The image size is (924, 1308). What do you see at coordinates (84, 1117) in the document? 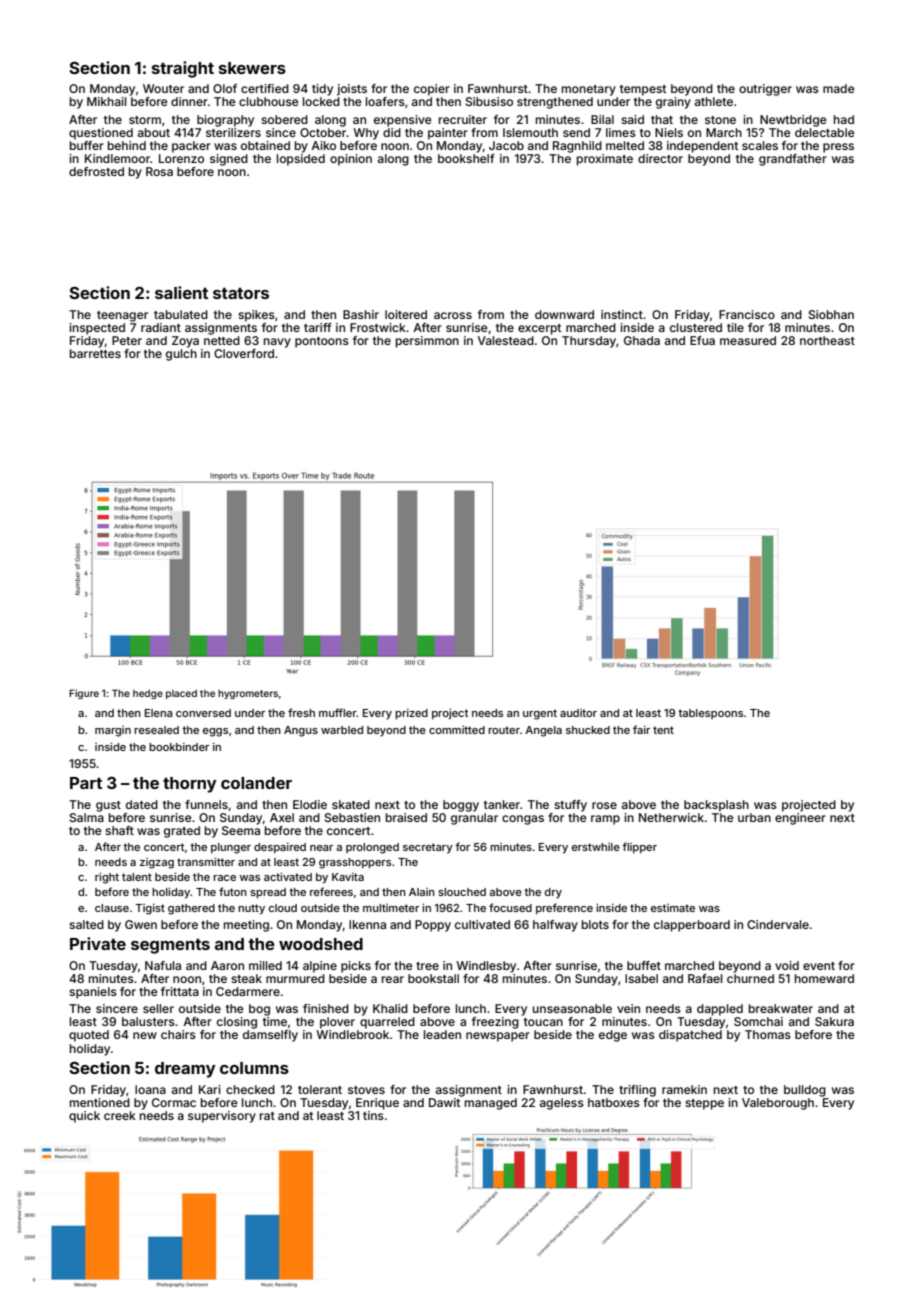
I see `quick` at bounding box center [84, 1117].
